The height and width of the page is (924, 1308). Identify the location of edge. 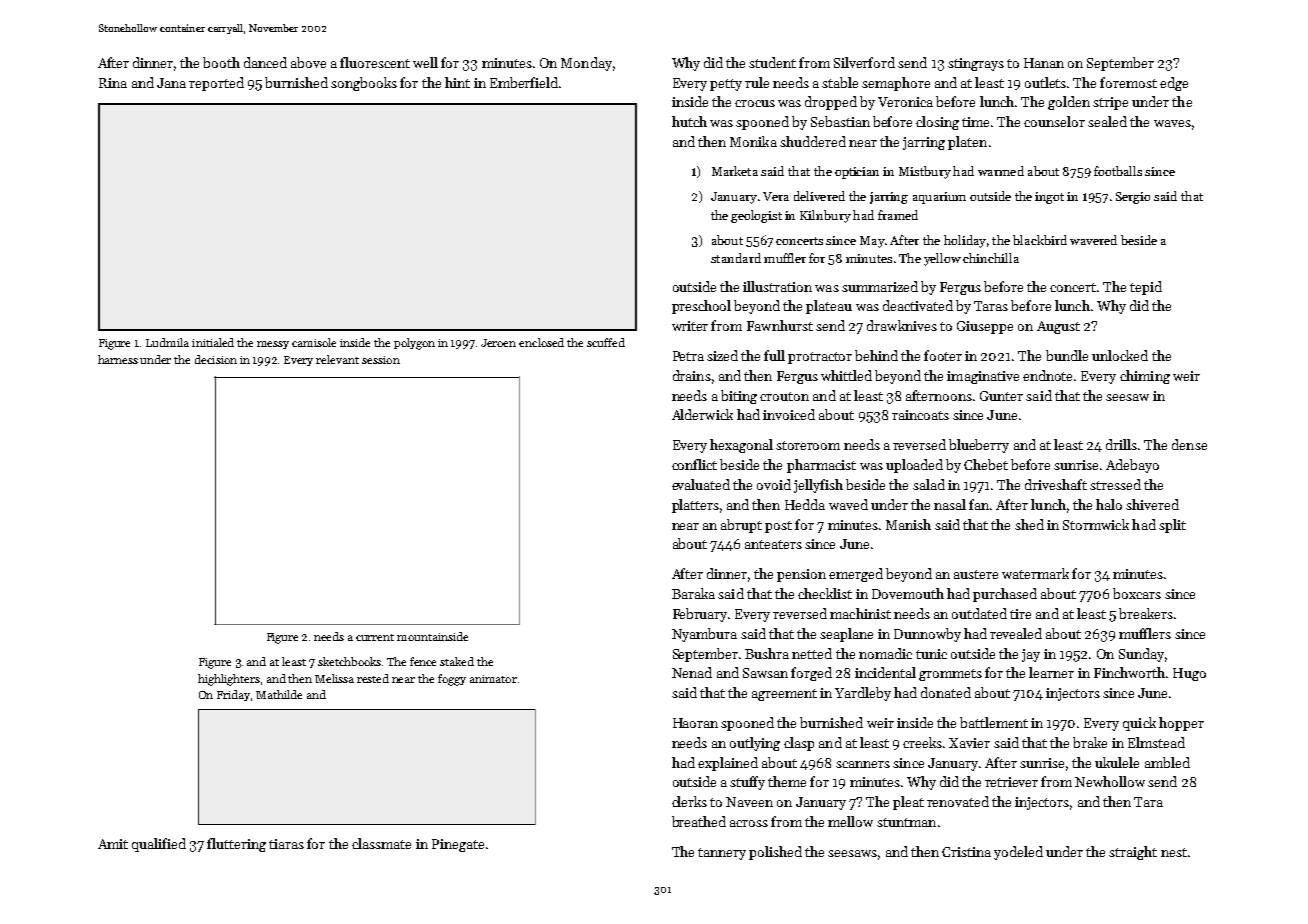
(1174, 84).
